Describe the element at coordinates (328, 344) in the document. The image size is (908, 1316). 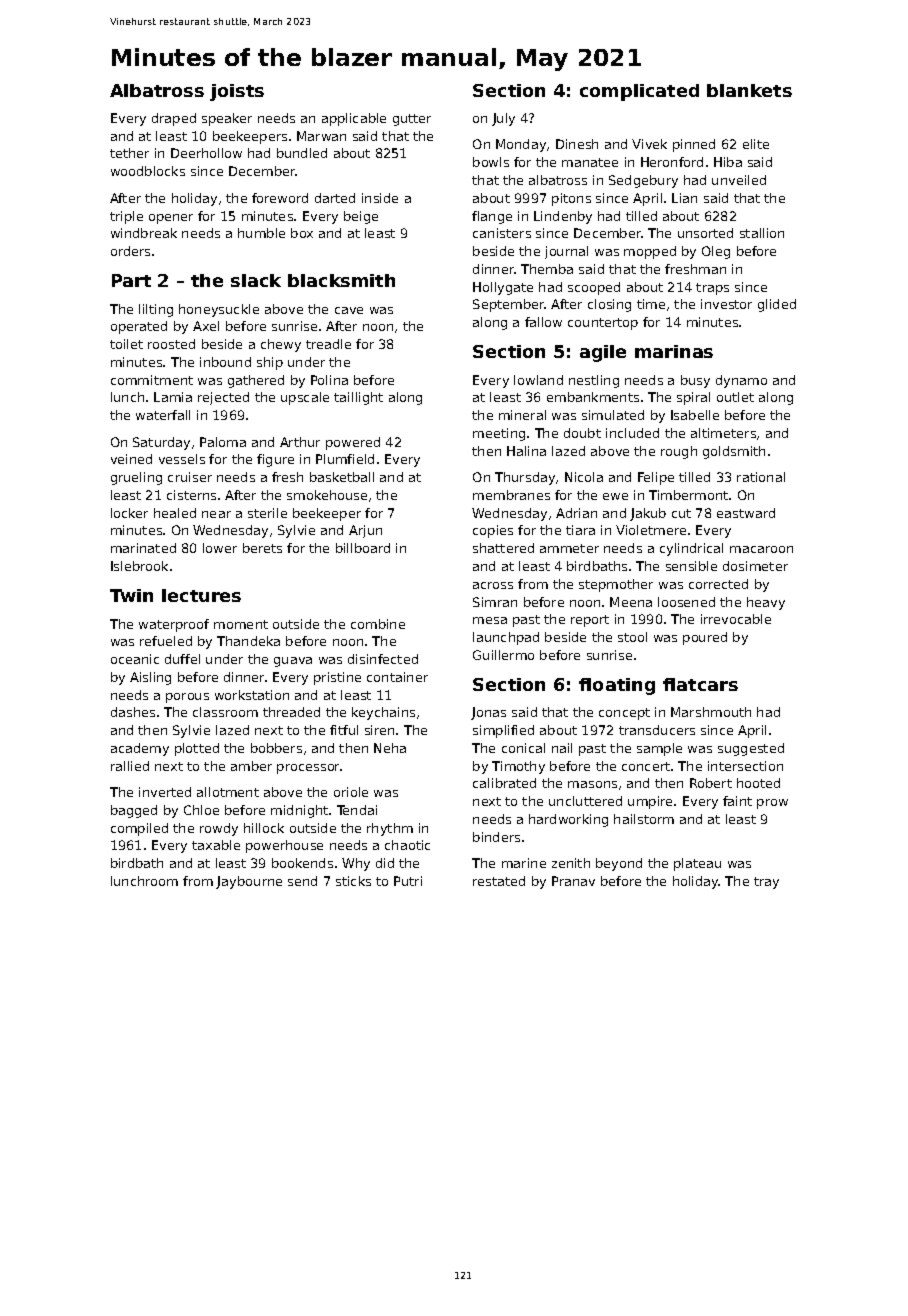
I see `treadle` at that location.
